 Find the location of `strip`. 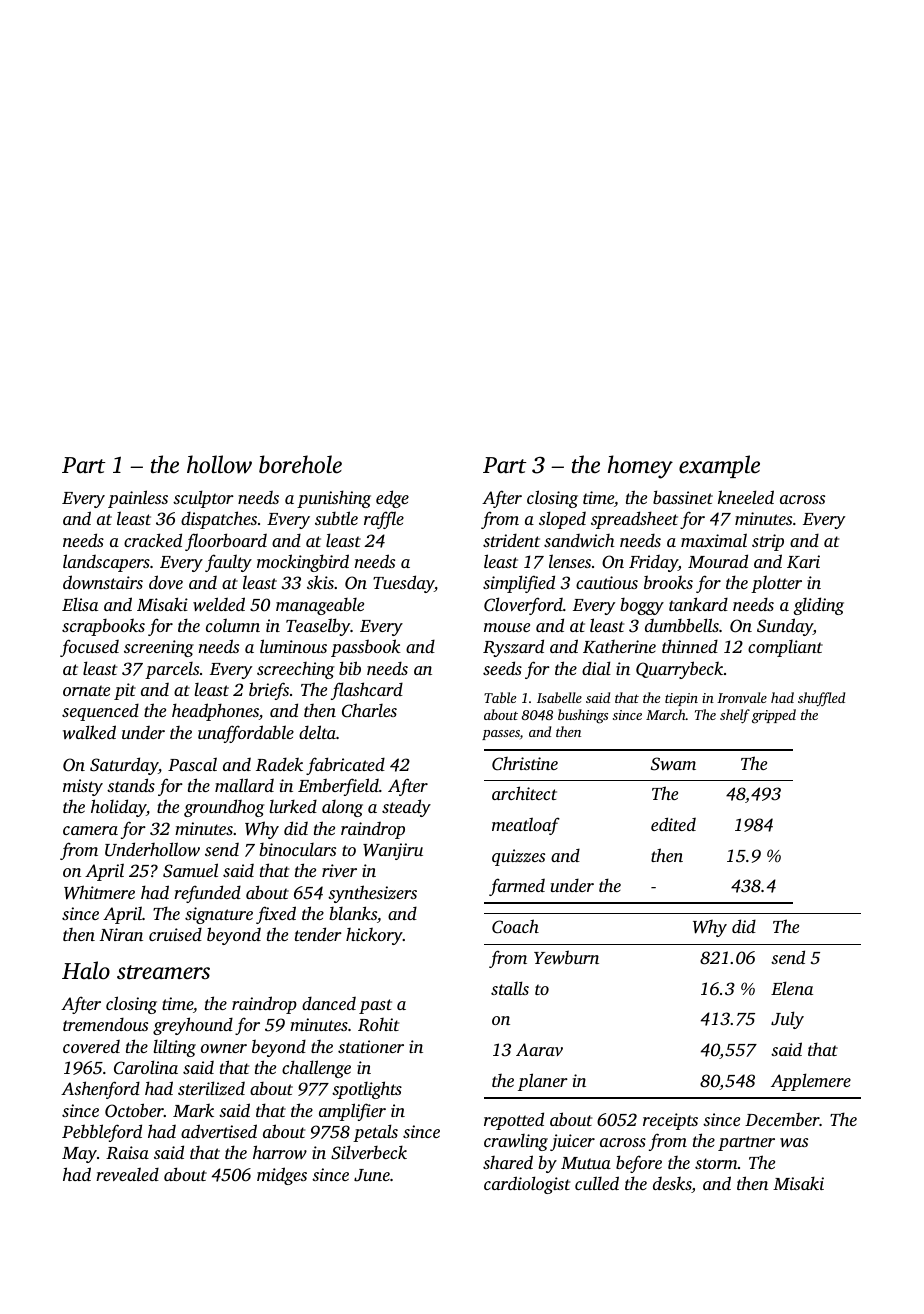

strip is located at coordinates (768, 542).
